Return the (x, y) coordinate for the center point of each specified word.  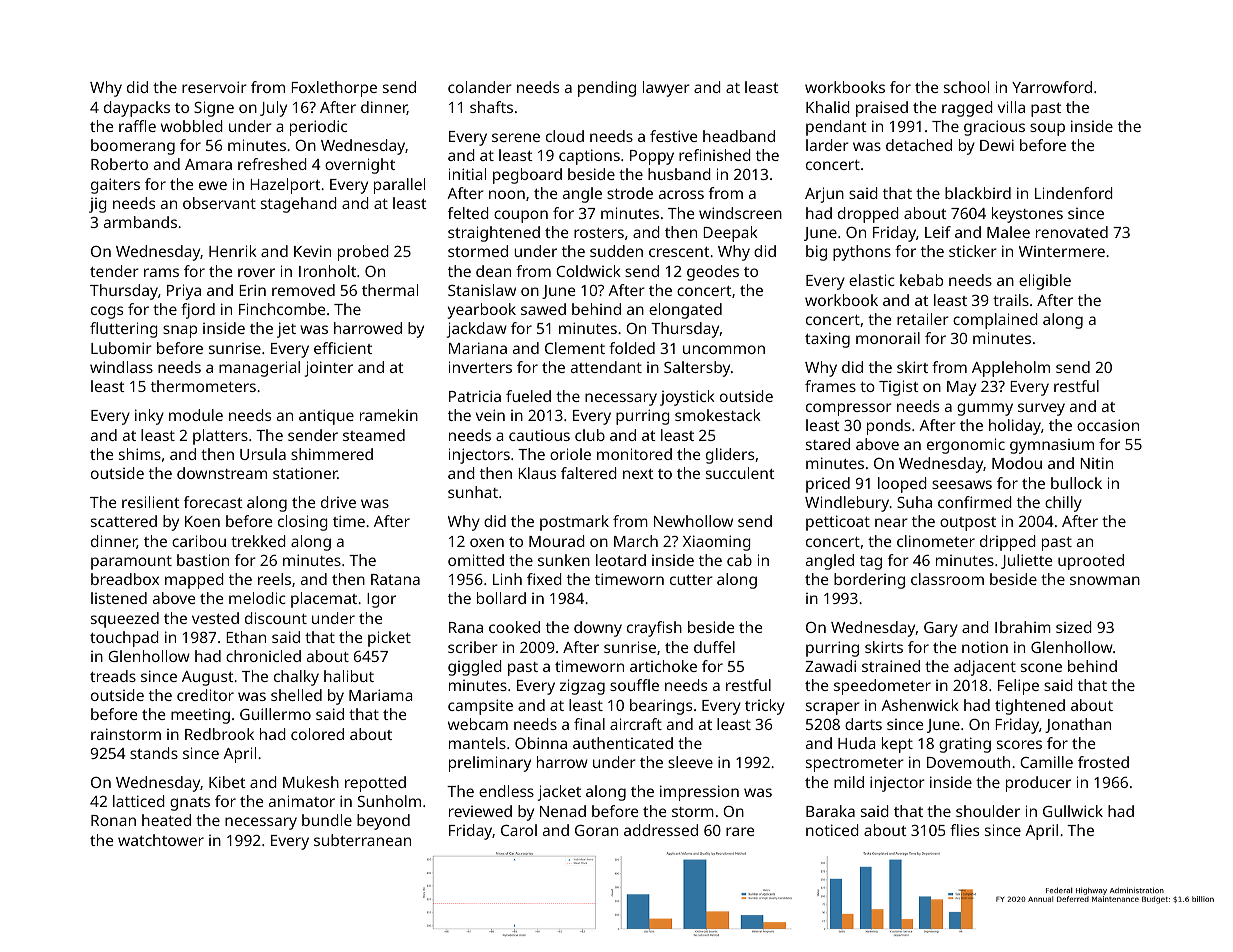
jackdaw (477, 330)
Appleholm (1011, 369)
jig (98, 205)
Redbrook (219, 734)
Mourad (557, 541)
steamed (374, 435)
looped (902, 485)
